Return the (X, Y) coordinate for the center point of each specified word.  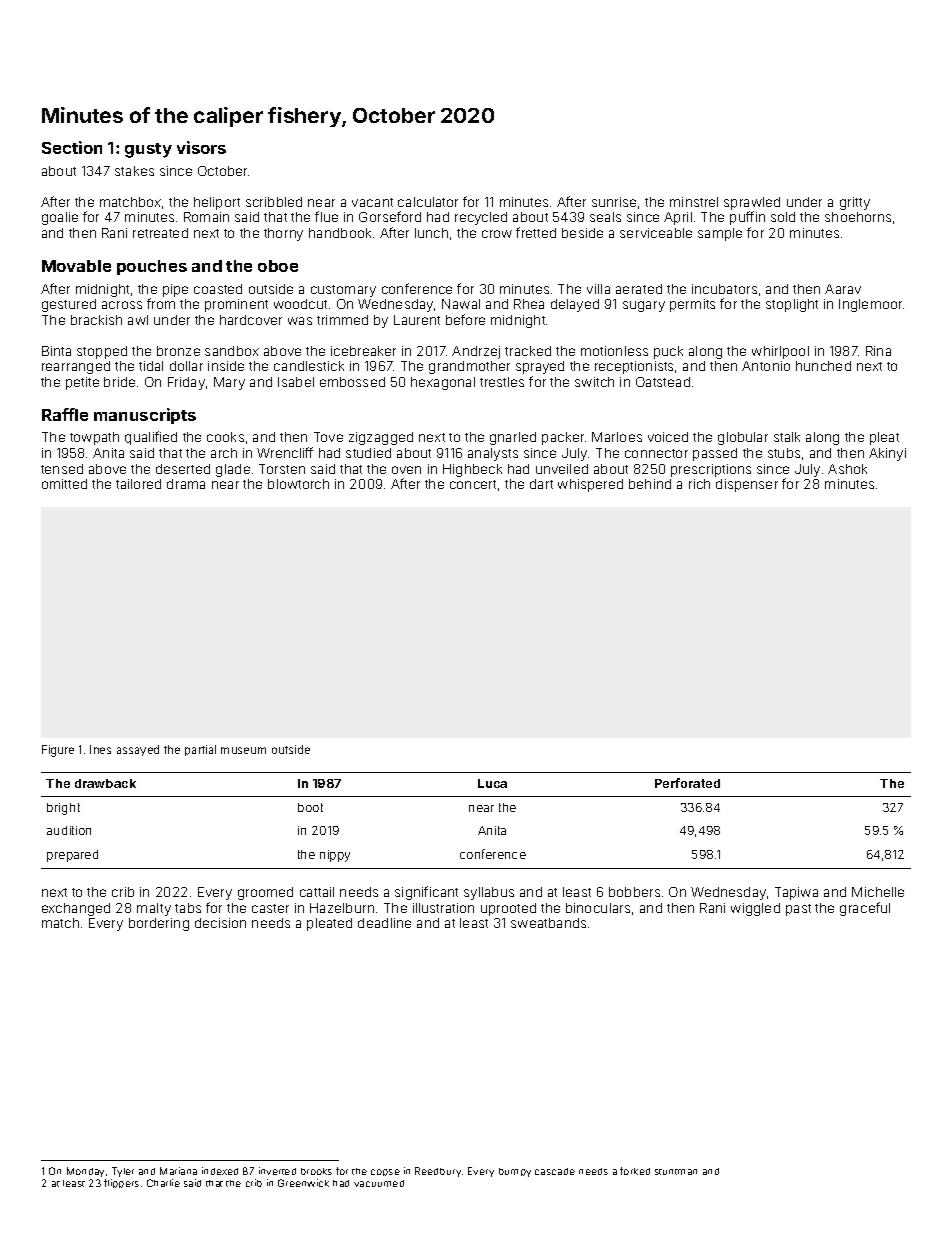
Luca (492, 783)
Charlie (163, 1183)
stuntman (676, 1172)
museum (243, 750)
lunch (431, 233)
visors (201, 147)
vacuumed (379, 1183)
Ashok (847, 469)
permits (692, 305)
